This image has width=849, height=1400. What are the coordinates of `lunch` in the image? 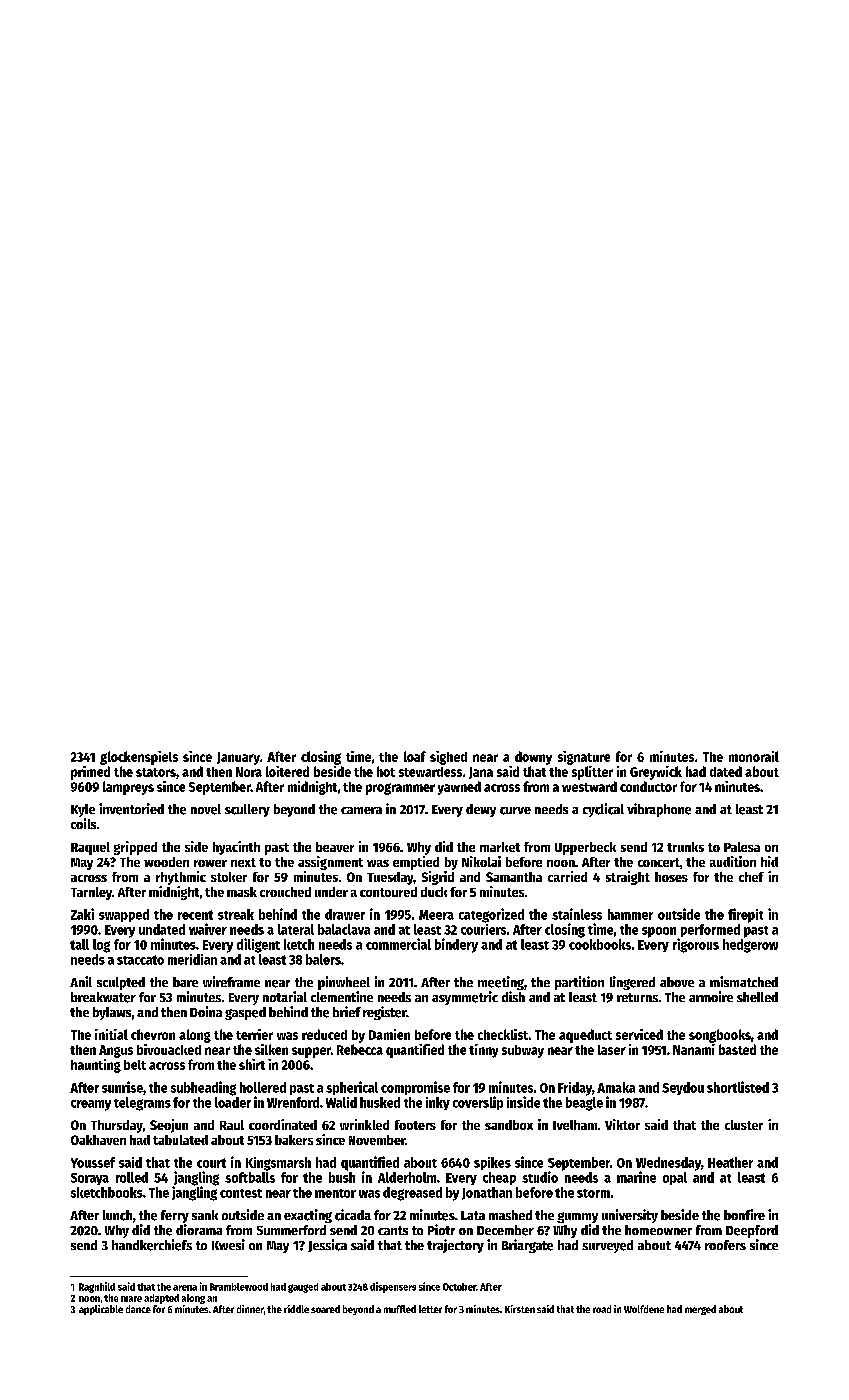 It's located at (117, 1215).
